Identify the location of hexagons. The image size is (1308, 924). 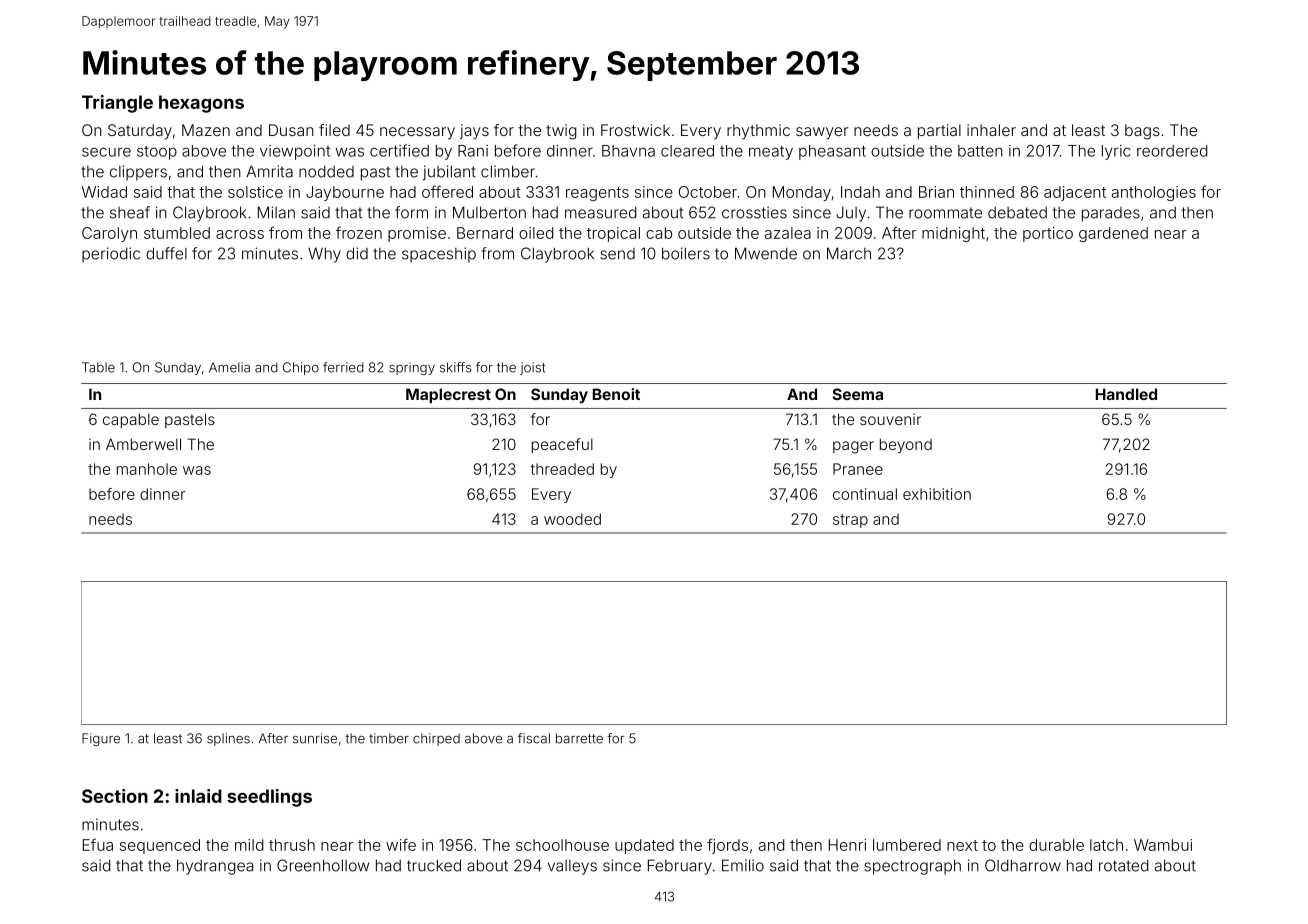
(201, 104).
